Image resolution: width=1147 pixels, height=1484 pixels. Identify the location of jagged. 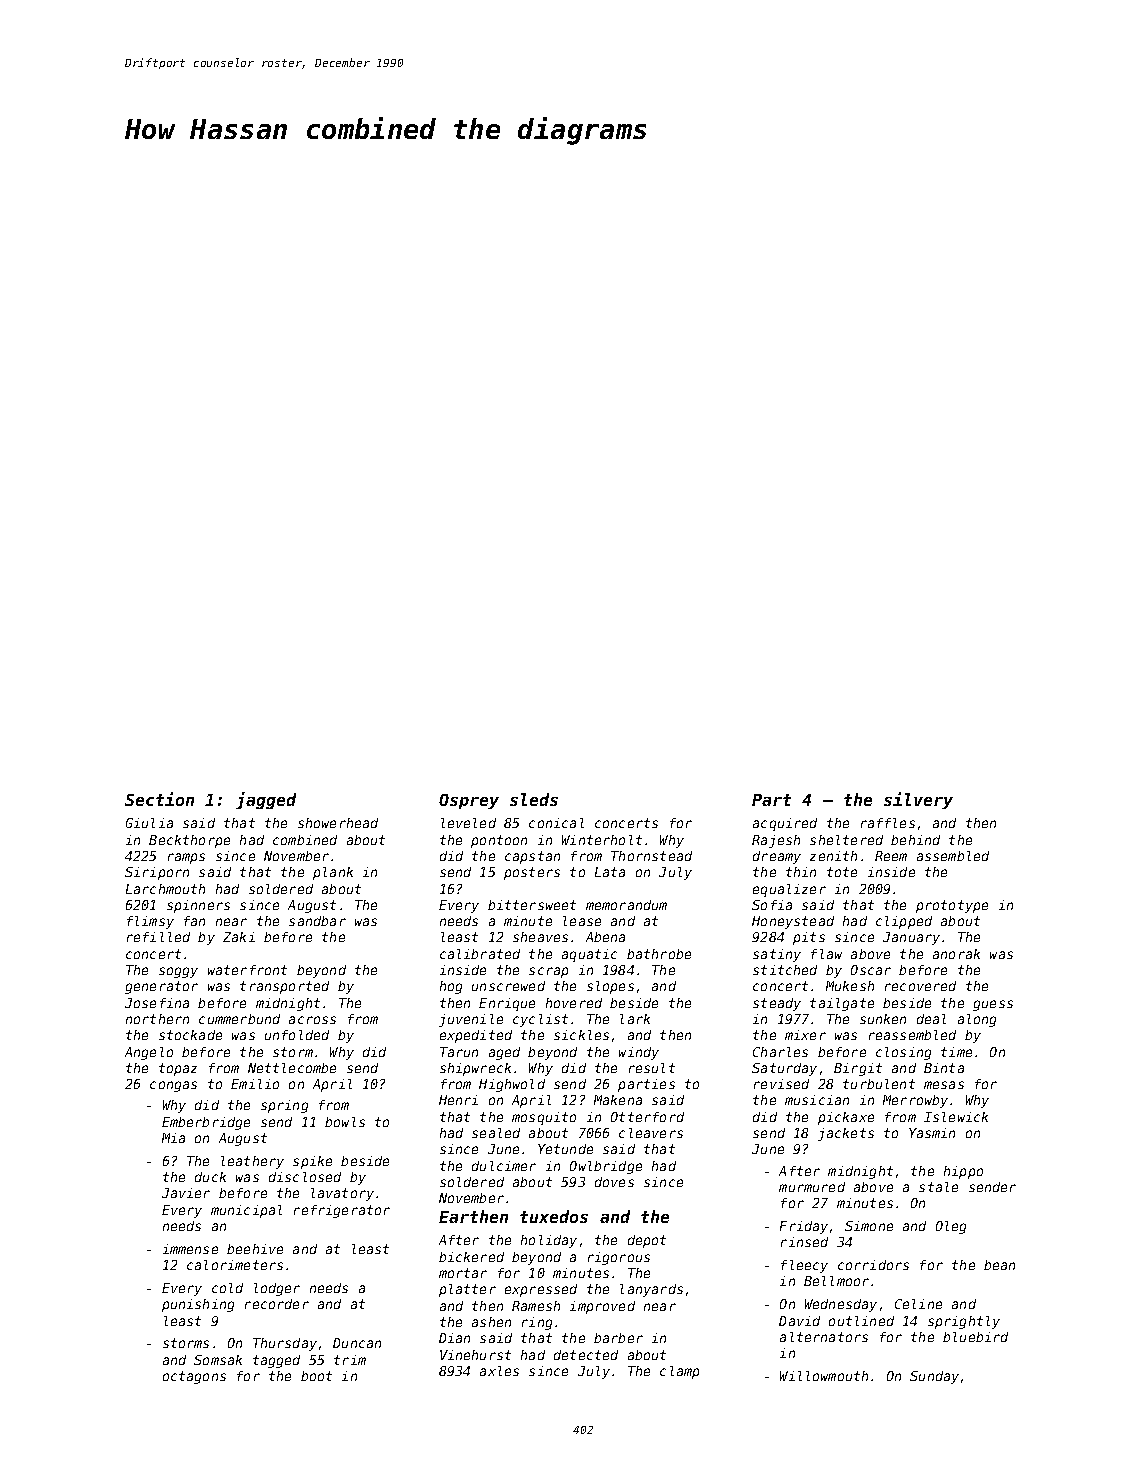
(266, 800).
